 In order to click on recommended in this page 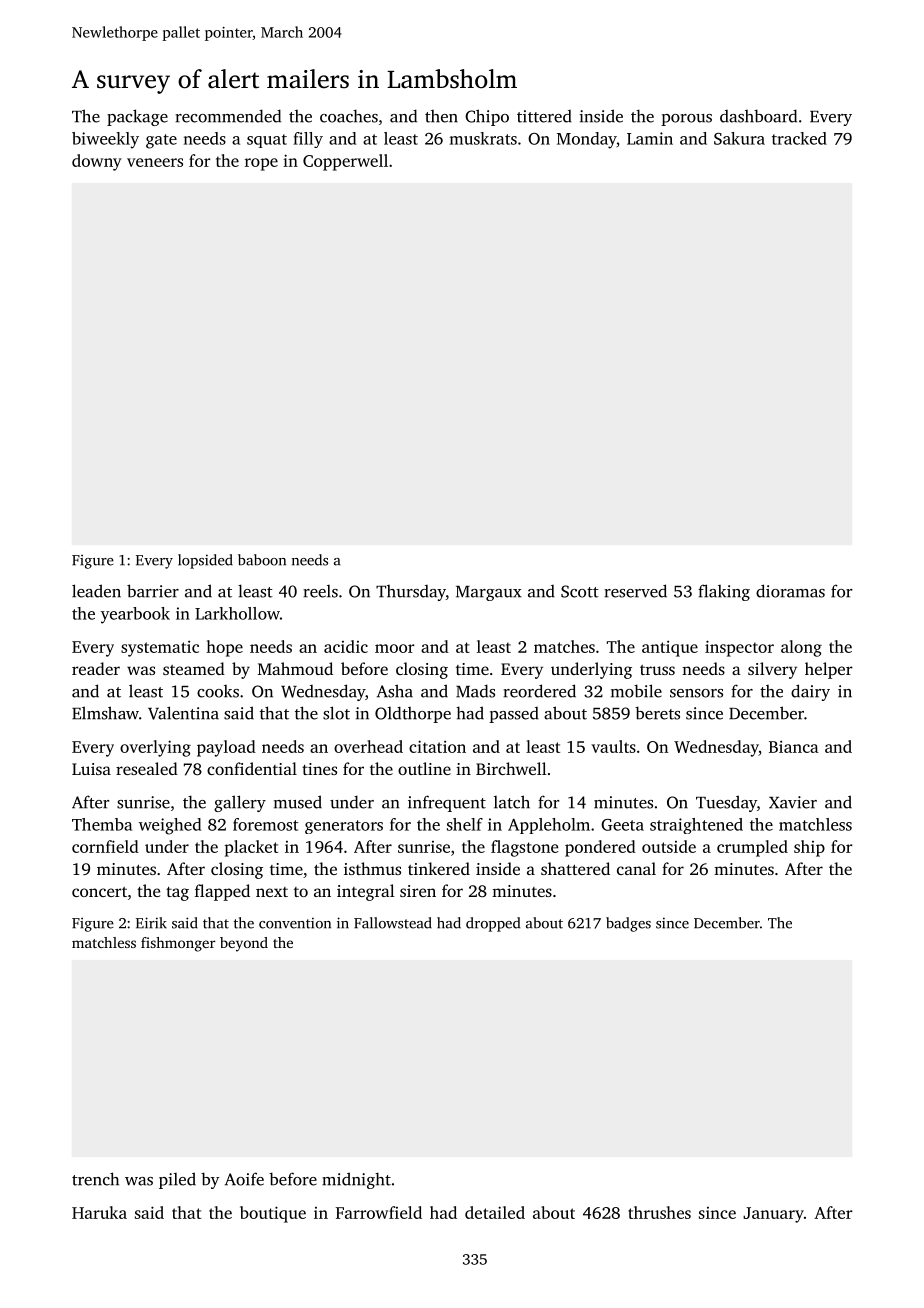, I will do `click(228, 116)`.
